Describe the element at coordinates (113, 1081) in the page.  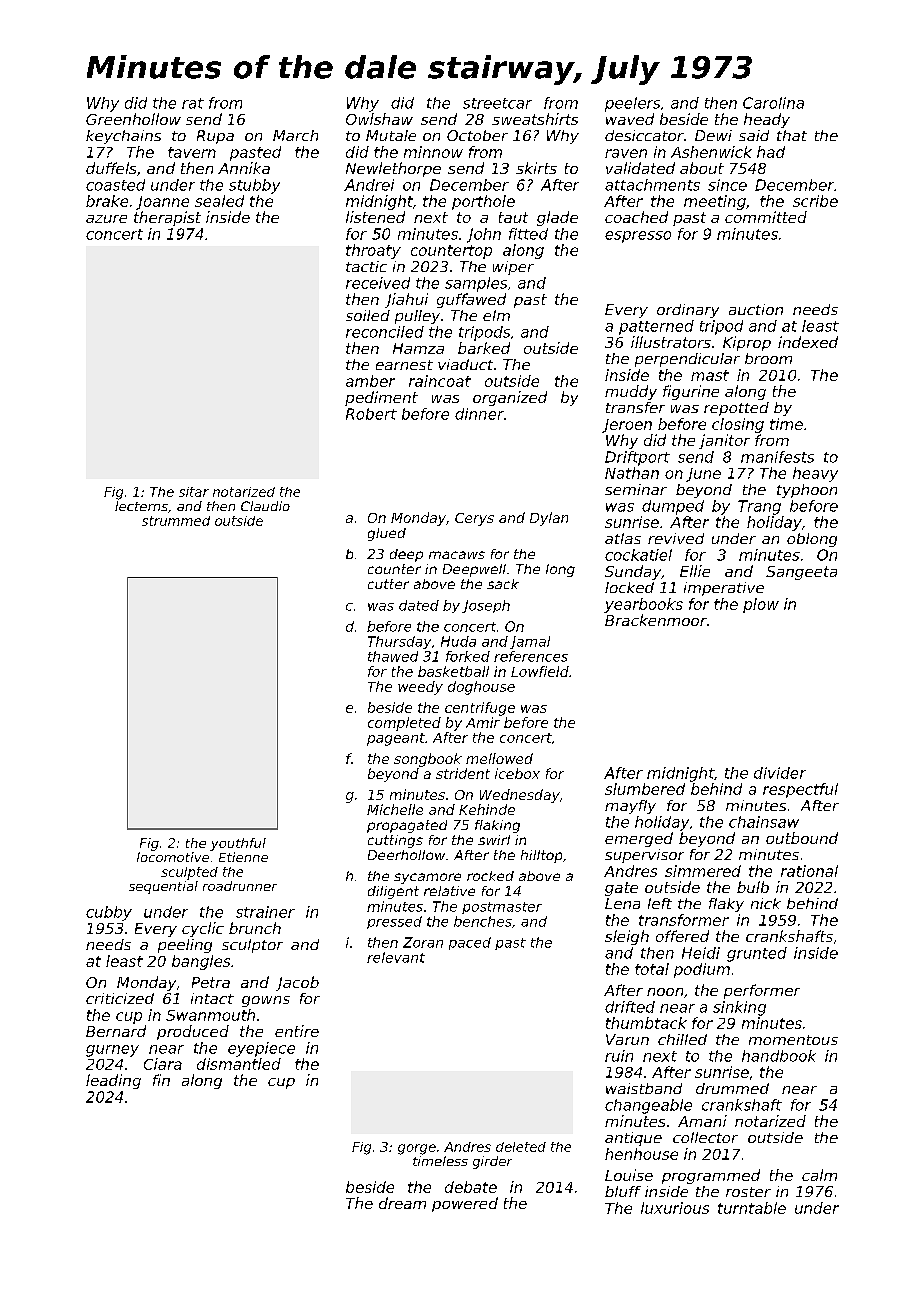
I see `leading` at that location.
